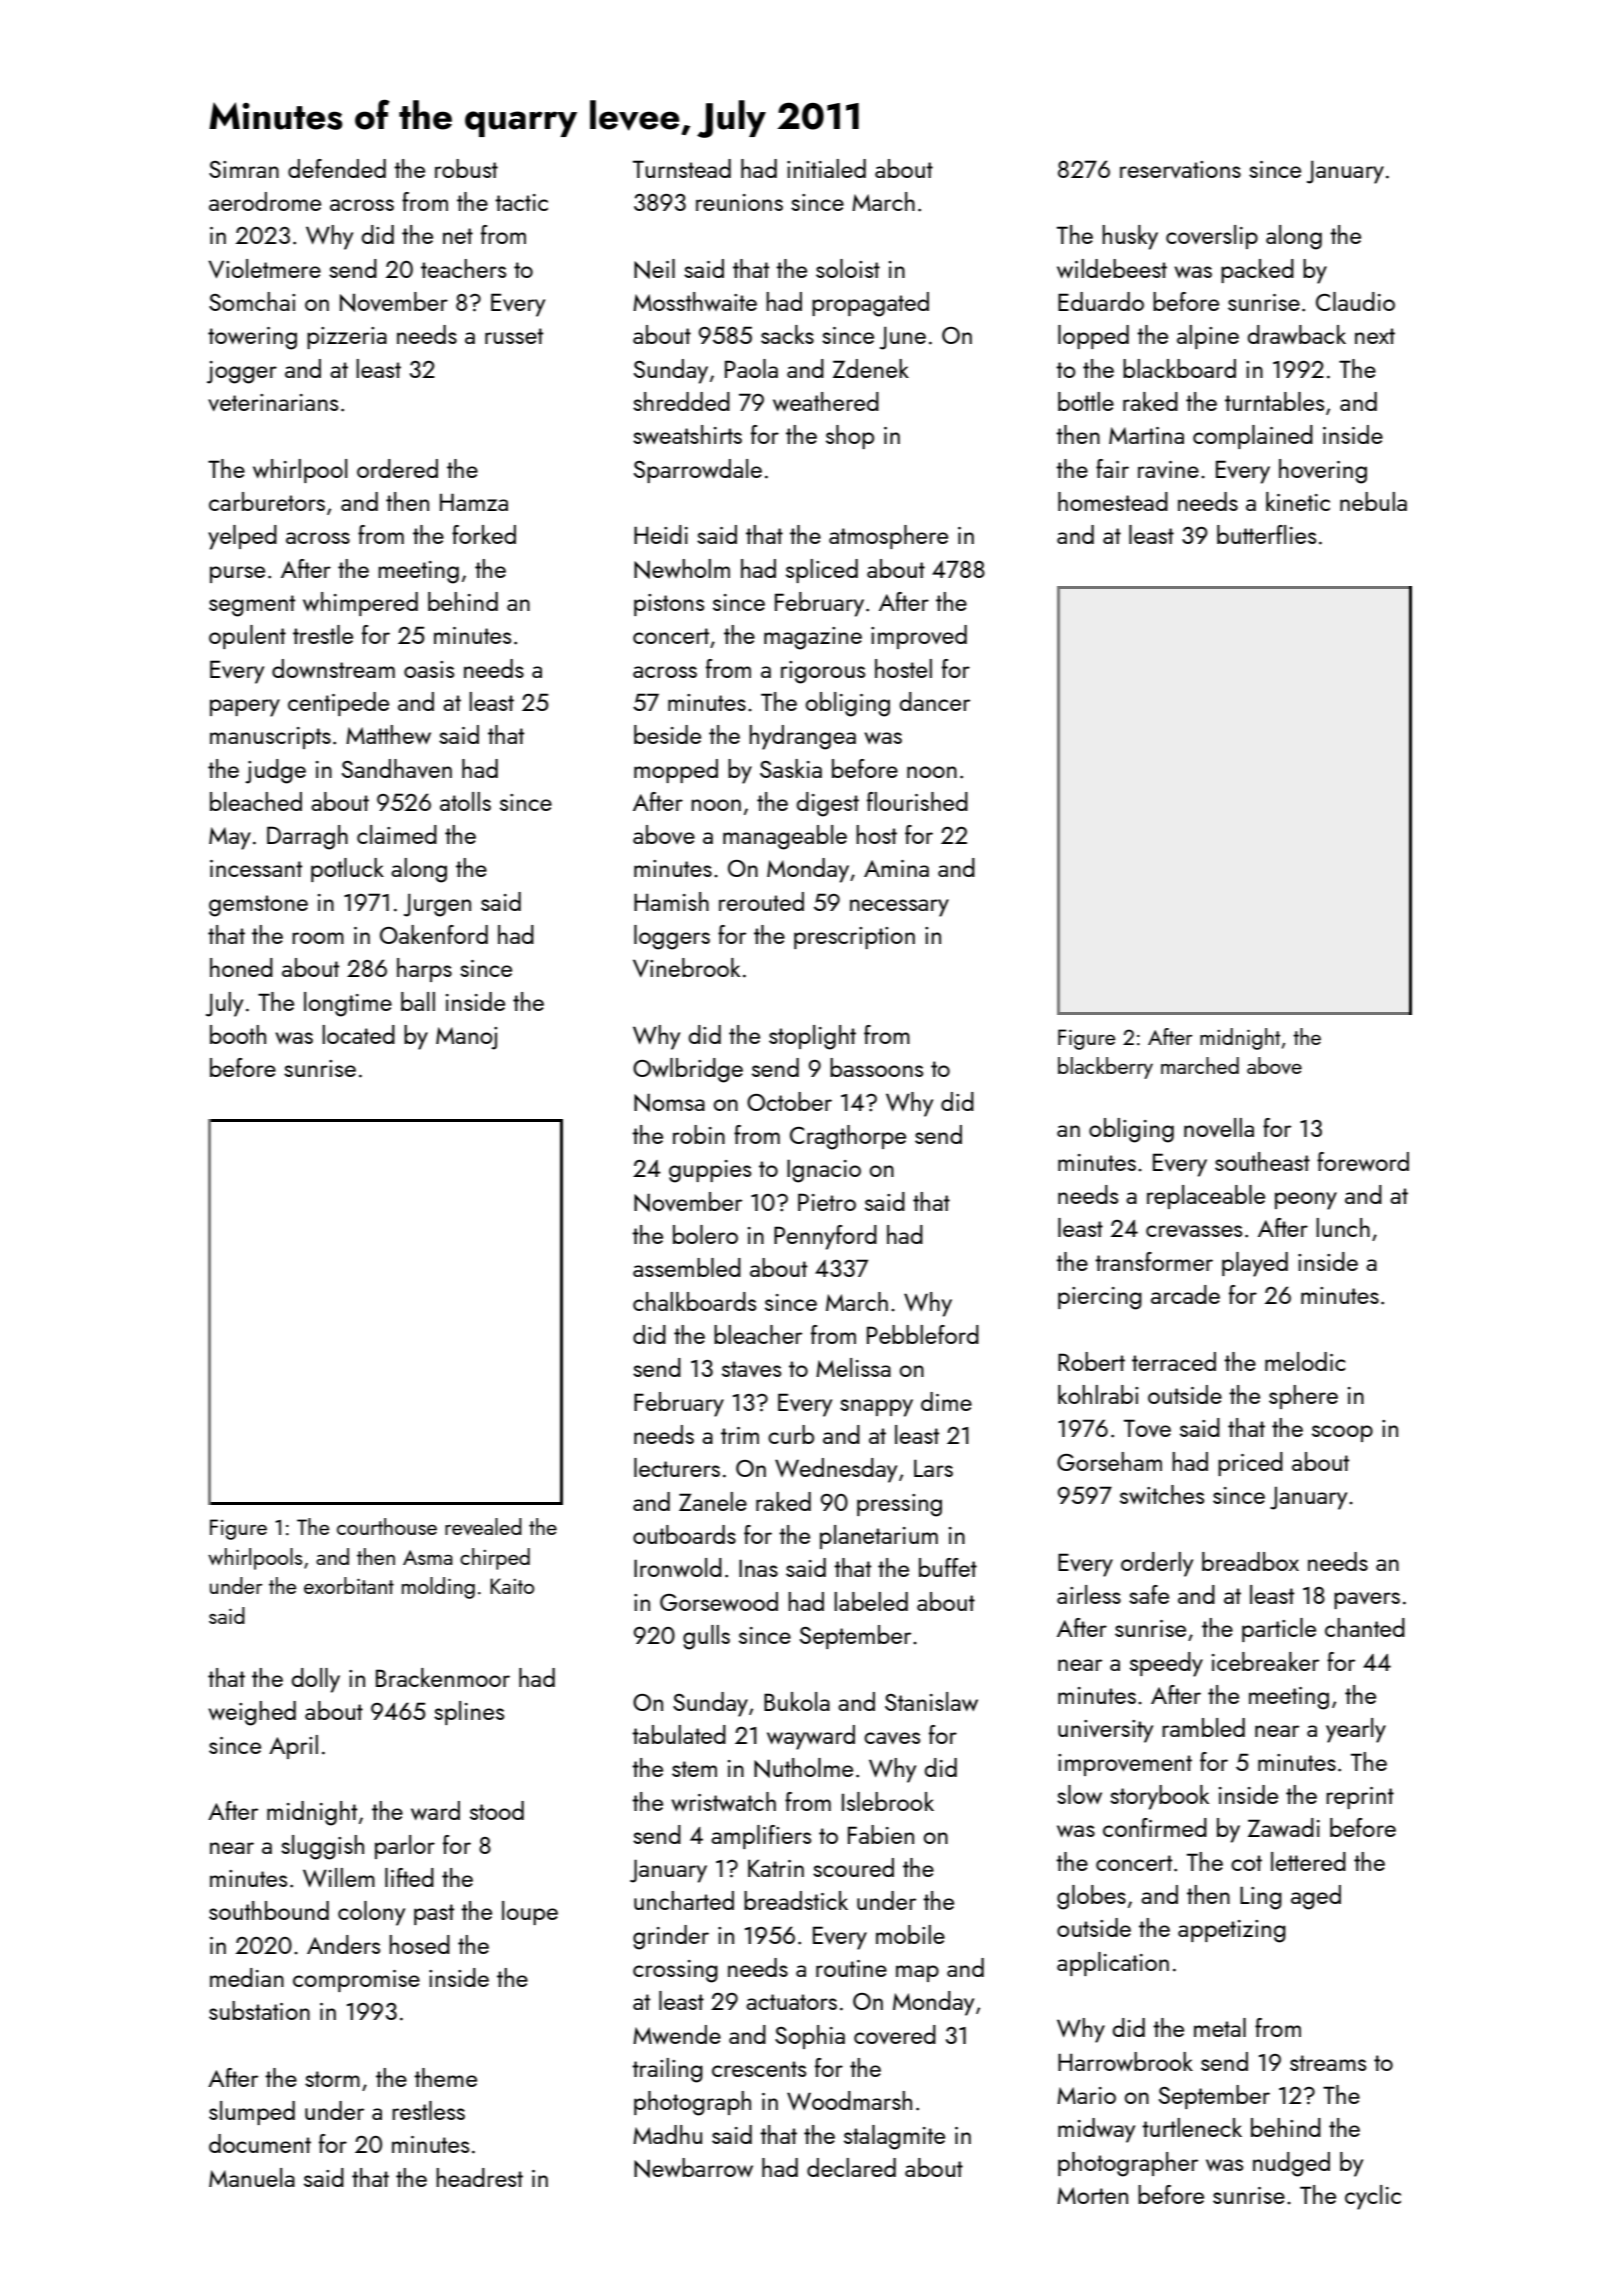  I want to click on reservations, so click(1180, 169).
